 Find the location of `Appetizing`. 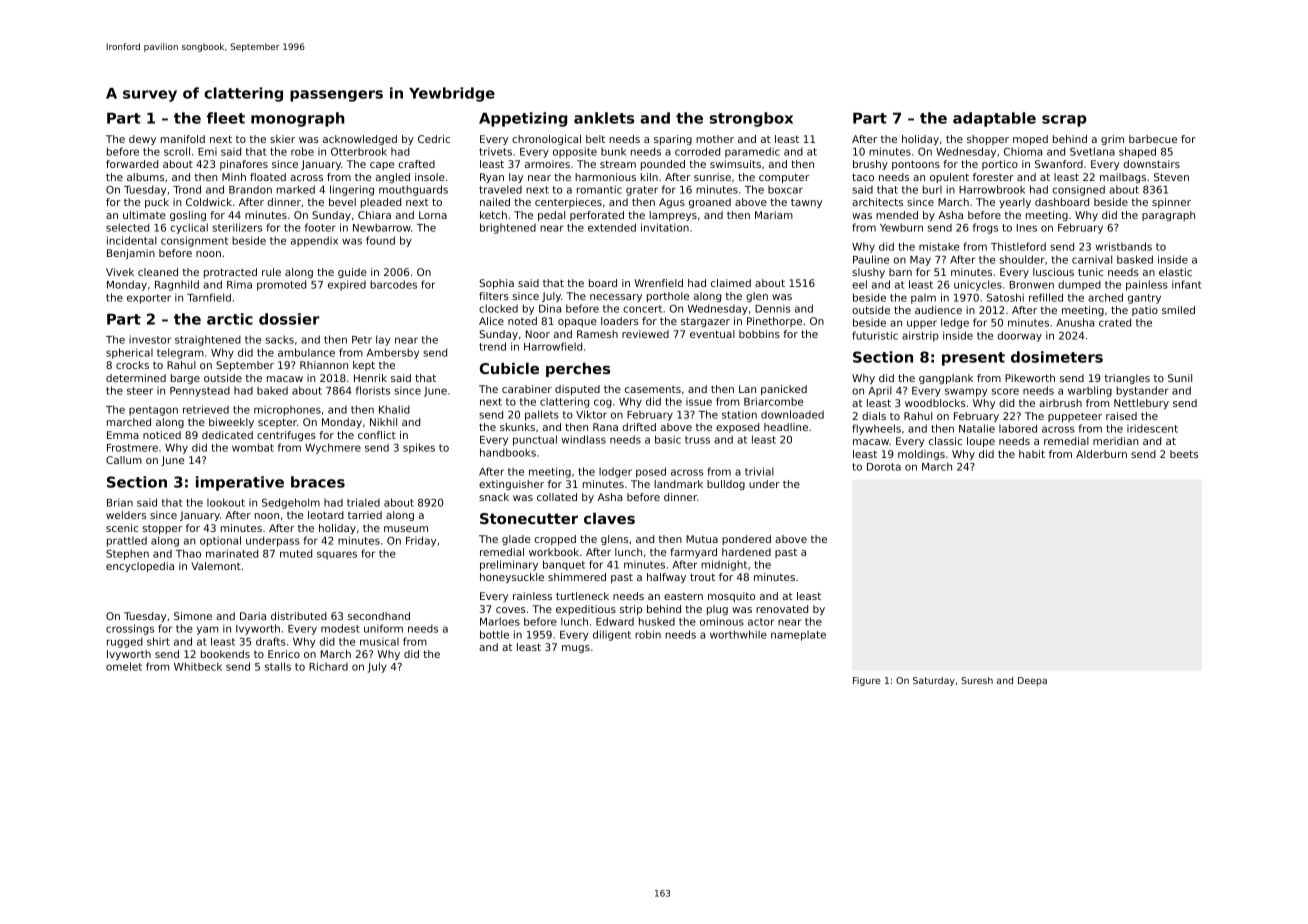

Appetizing is located at coordinates (523, 119).
